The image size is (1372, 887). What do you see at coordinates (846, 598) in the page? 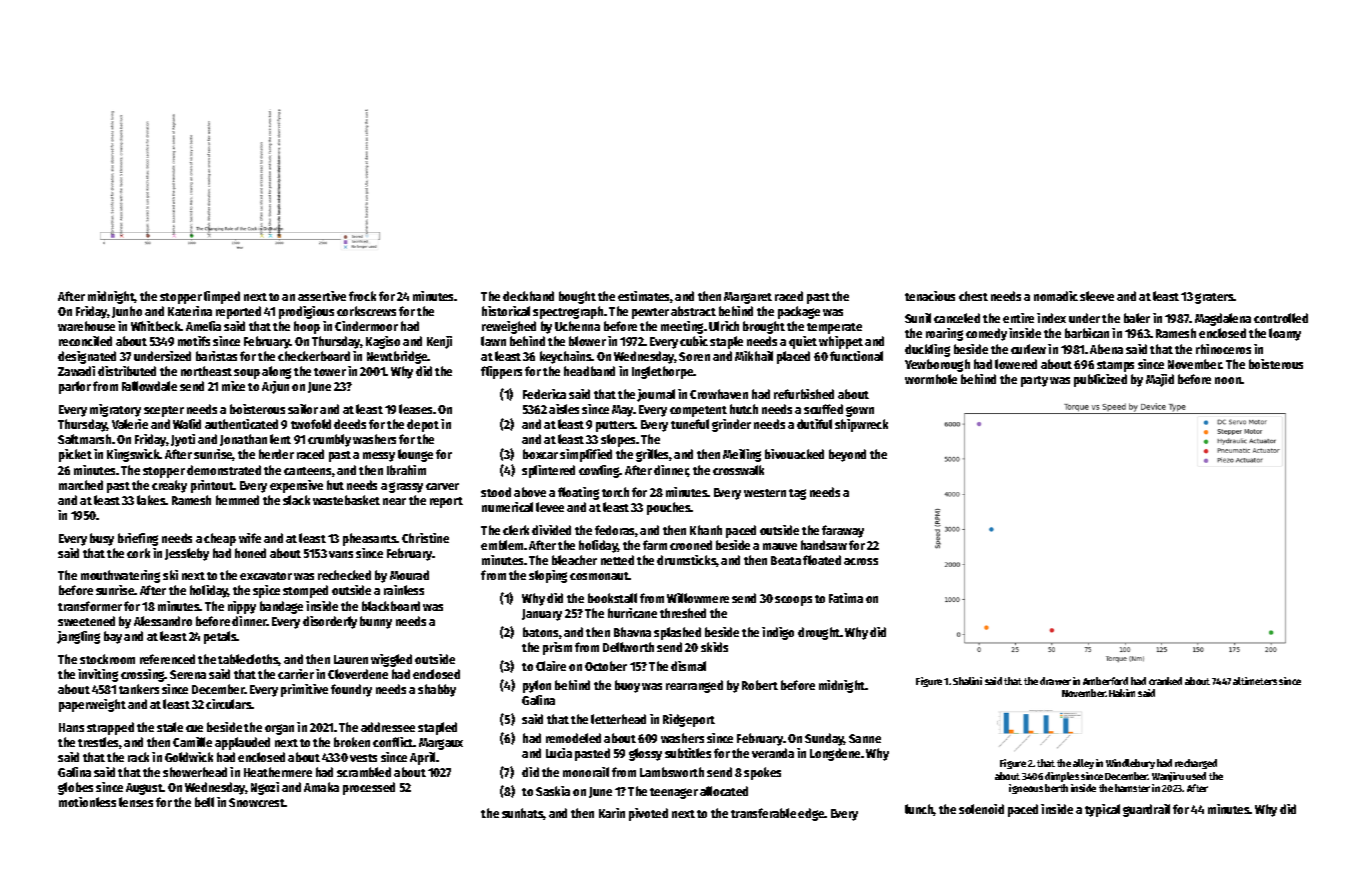
I see `Fatima` at bounding box center [846, 598].
